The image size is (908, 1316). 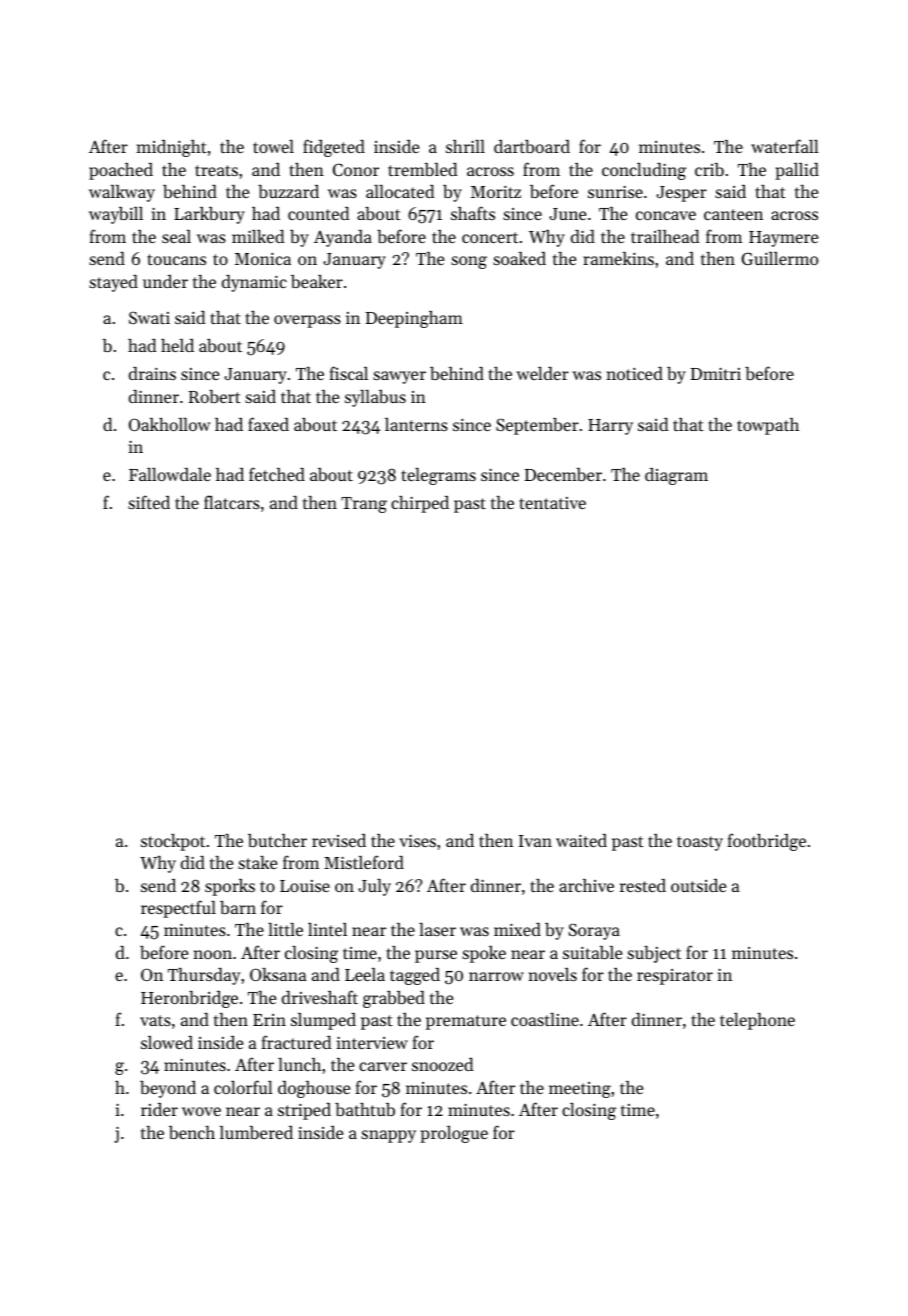 I want to click on treats, so click(x=216, y=170).
